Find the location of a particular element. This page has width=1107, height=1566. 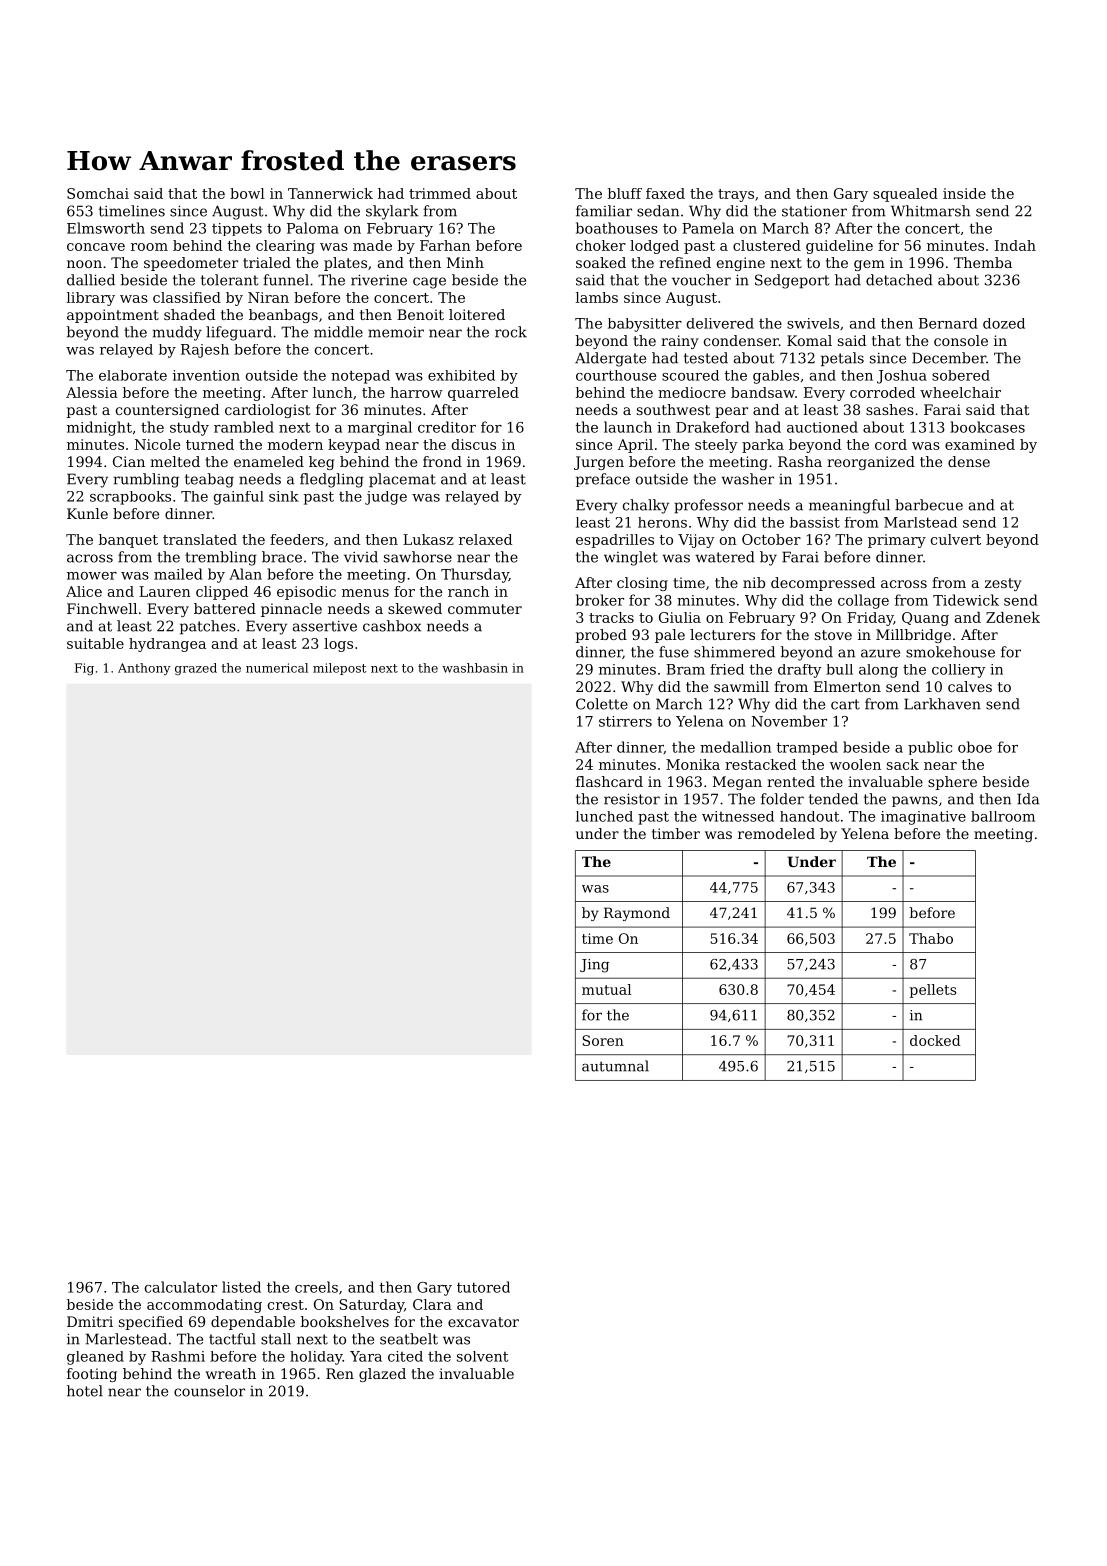

commuter is located at coordinates (485, 609).
